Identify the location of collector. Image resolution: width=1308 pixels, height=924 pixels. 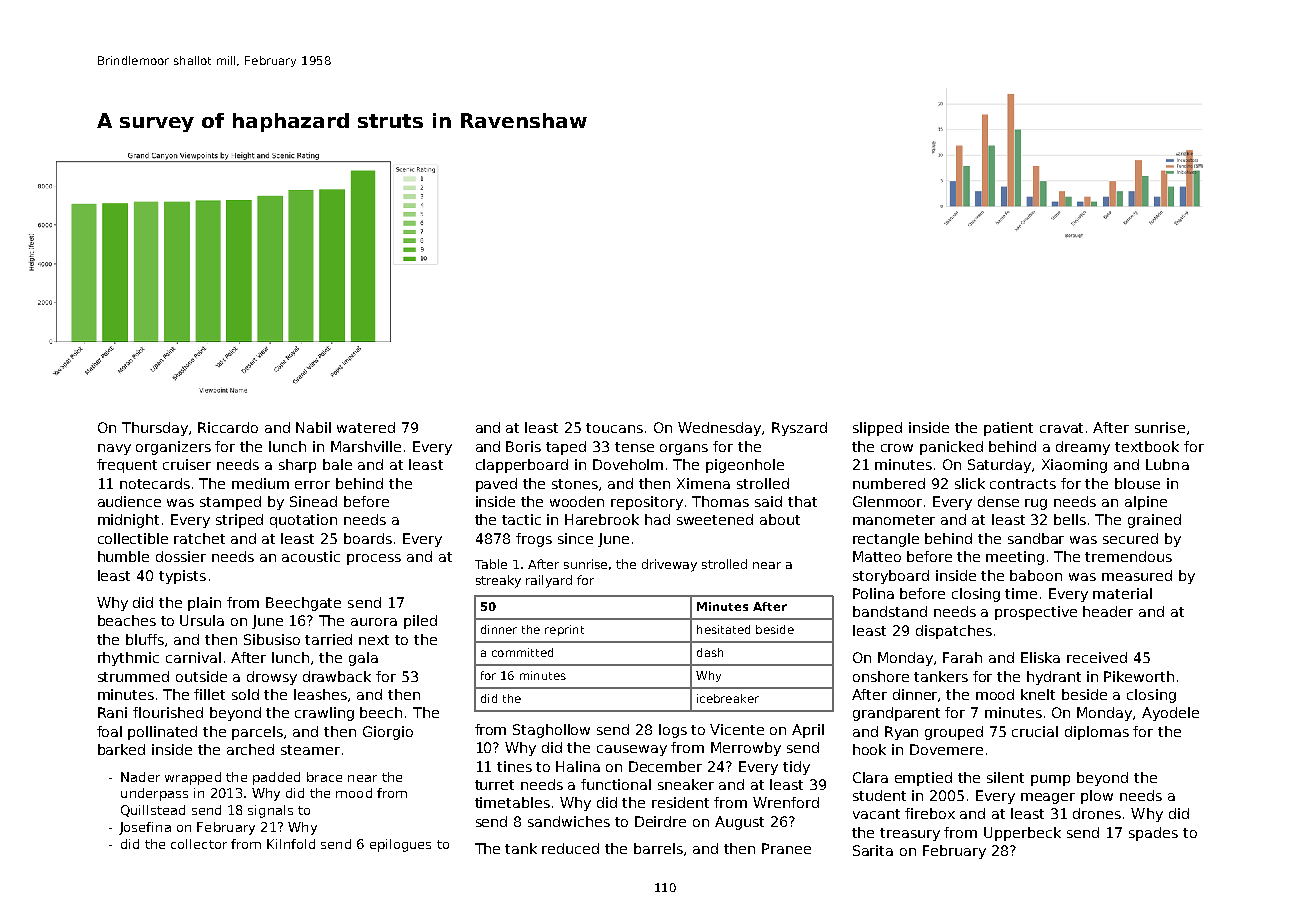
(199, 844).
